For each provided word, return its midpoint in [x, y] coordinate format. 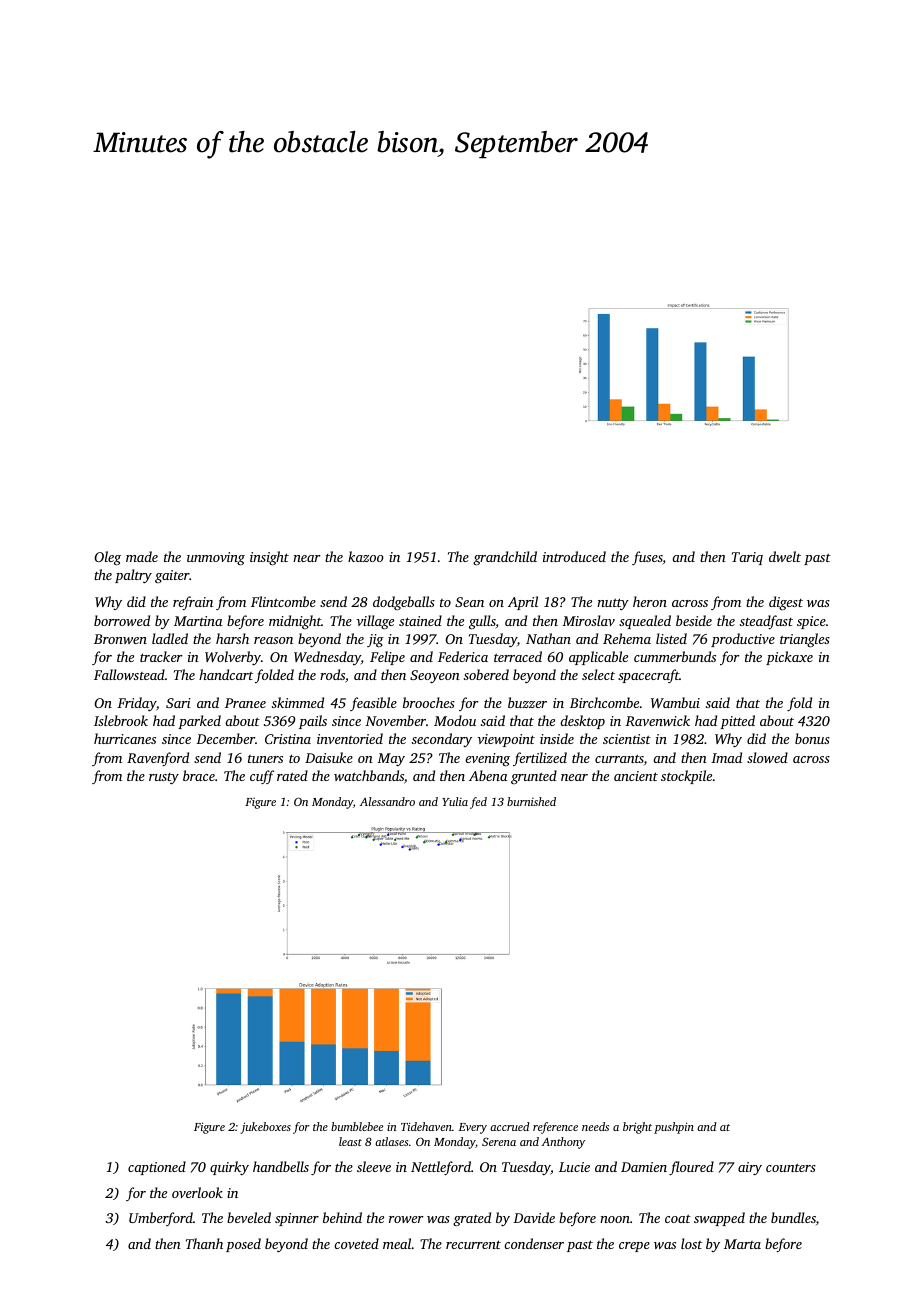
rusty [164, 778]
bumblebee [357, 1126]
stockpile [686, 777]
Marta [742, 1244]
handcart [226, 674]
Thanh [204, 1243]
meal [397, 1243]
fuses [647, 558]
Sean [469, 602]
